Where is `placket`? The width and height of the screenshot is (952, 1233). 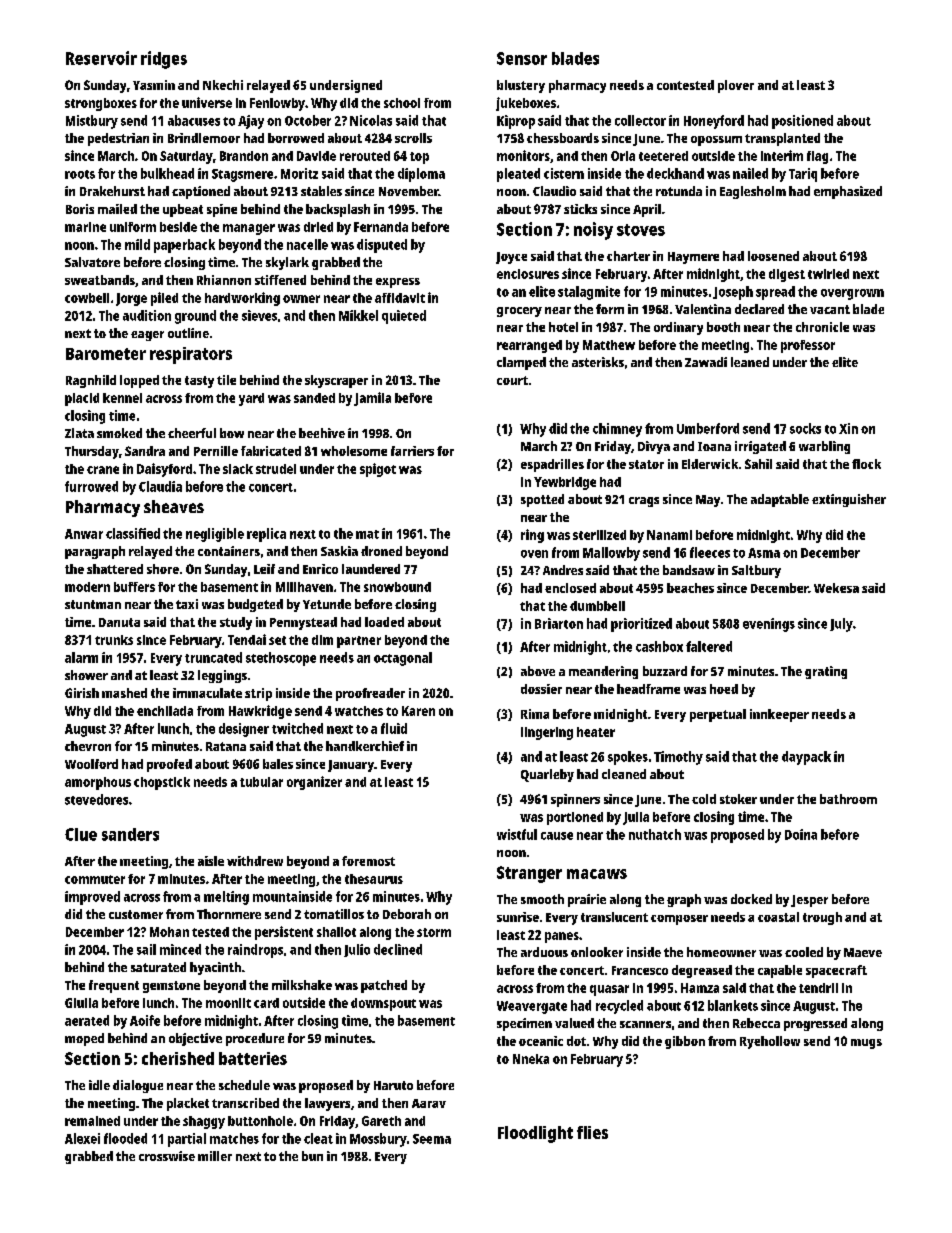 placket is located at coordinates (188, 1104).
